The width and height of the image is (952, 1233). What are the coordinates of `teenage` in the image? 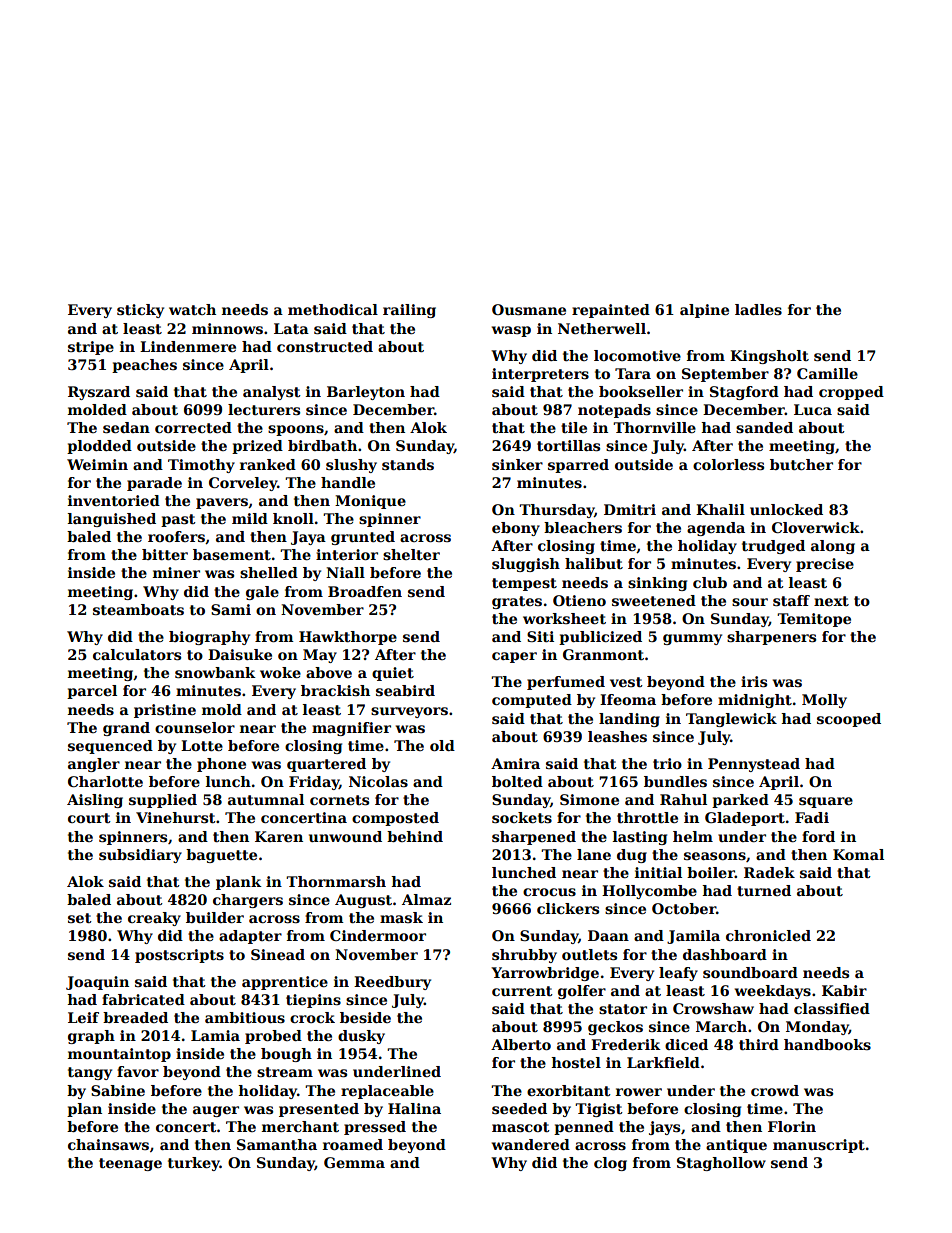 It's located at (130, 1164).
